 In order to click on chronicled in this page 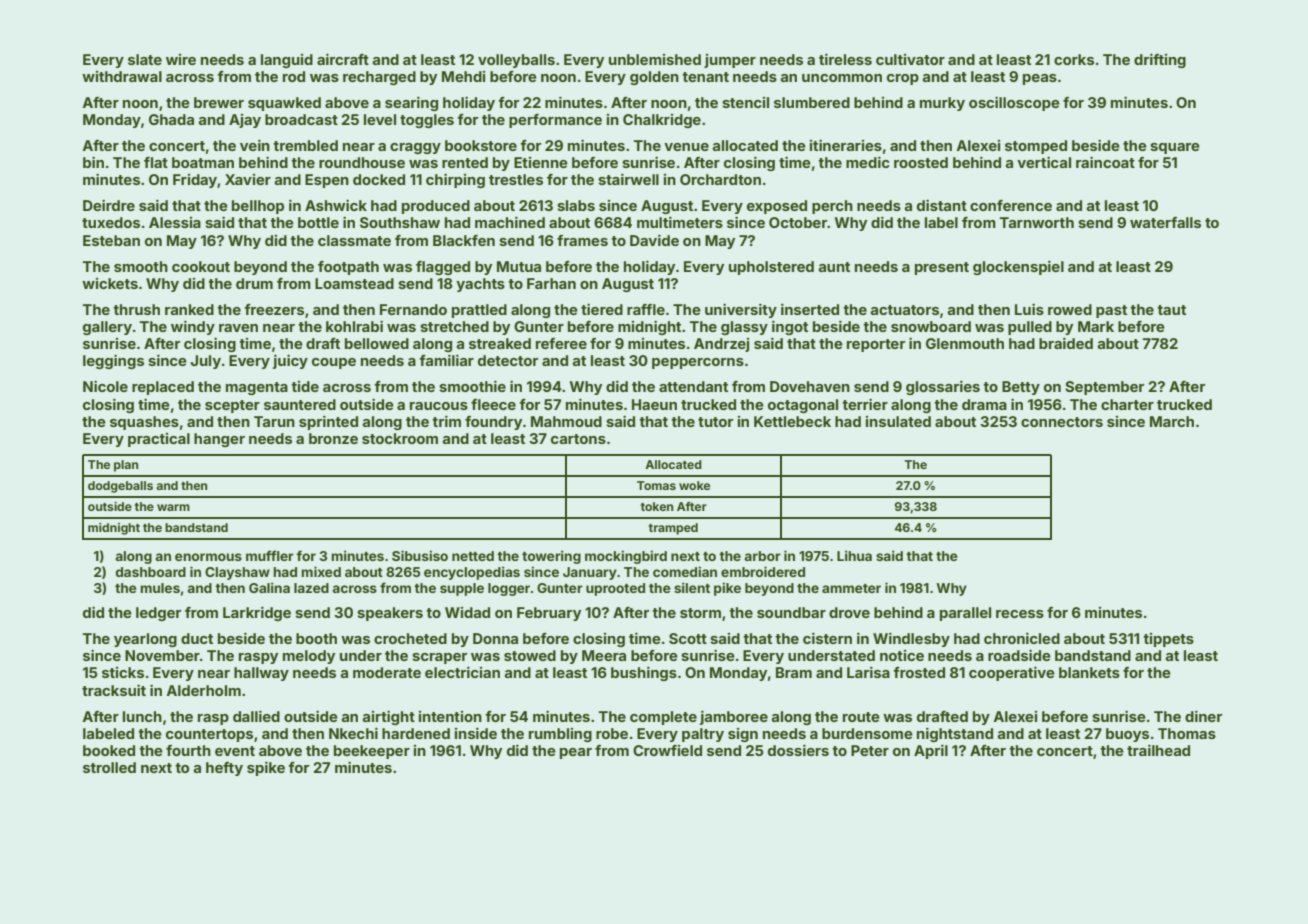, I will do `click(1022, 638)`.
